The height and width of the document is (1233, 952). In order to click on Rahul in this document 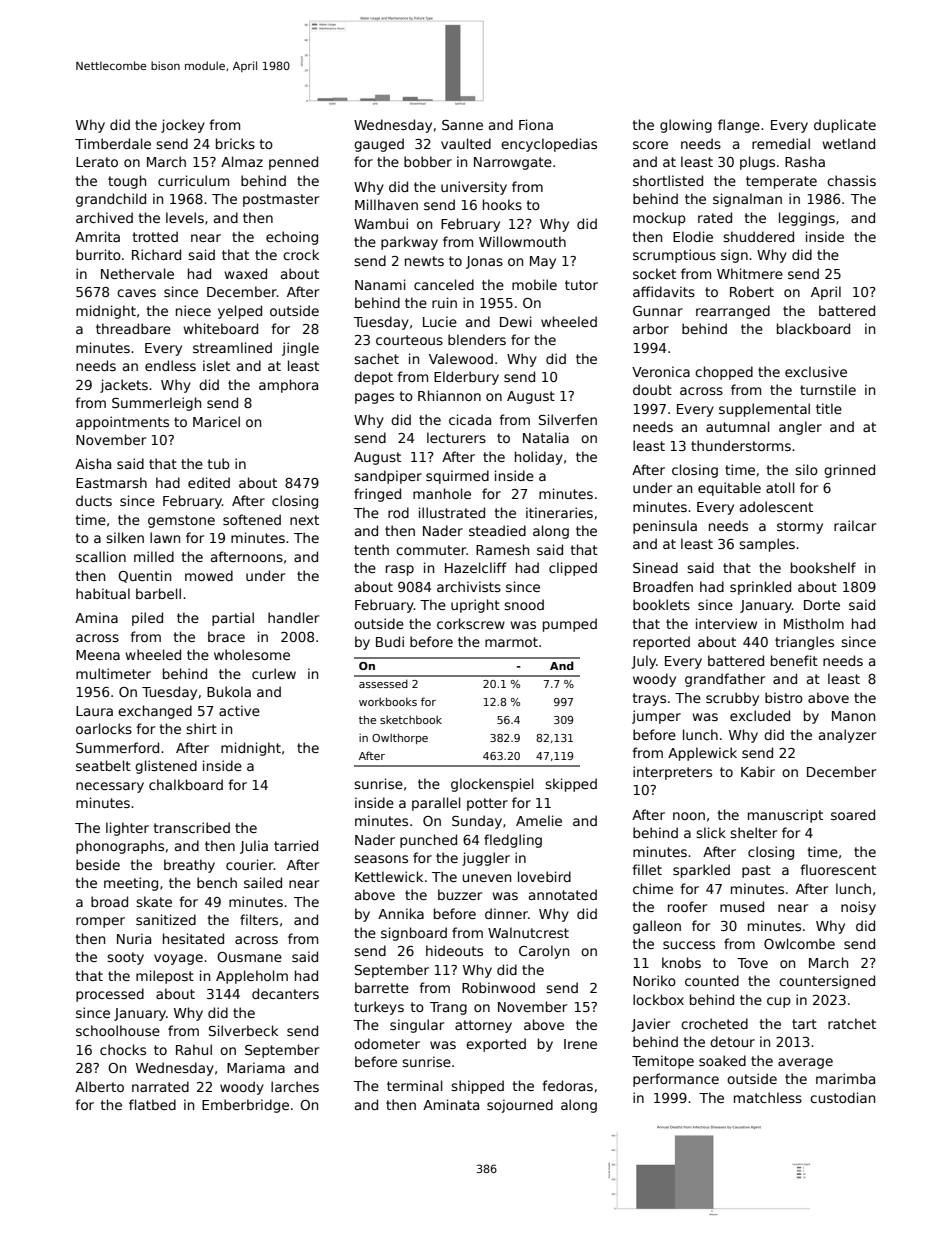, I will do `click(194, 1049)`.
